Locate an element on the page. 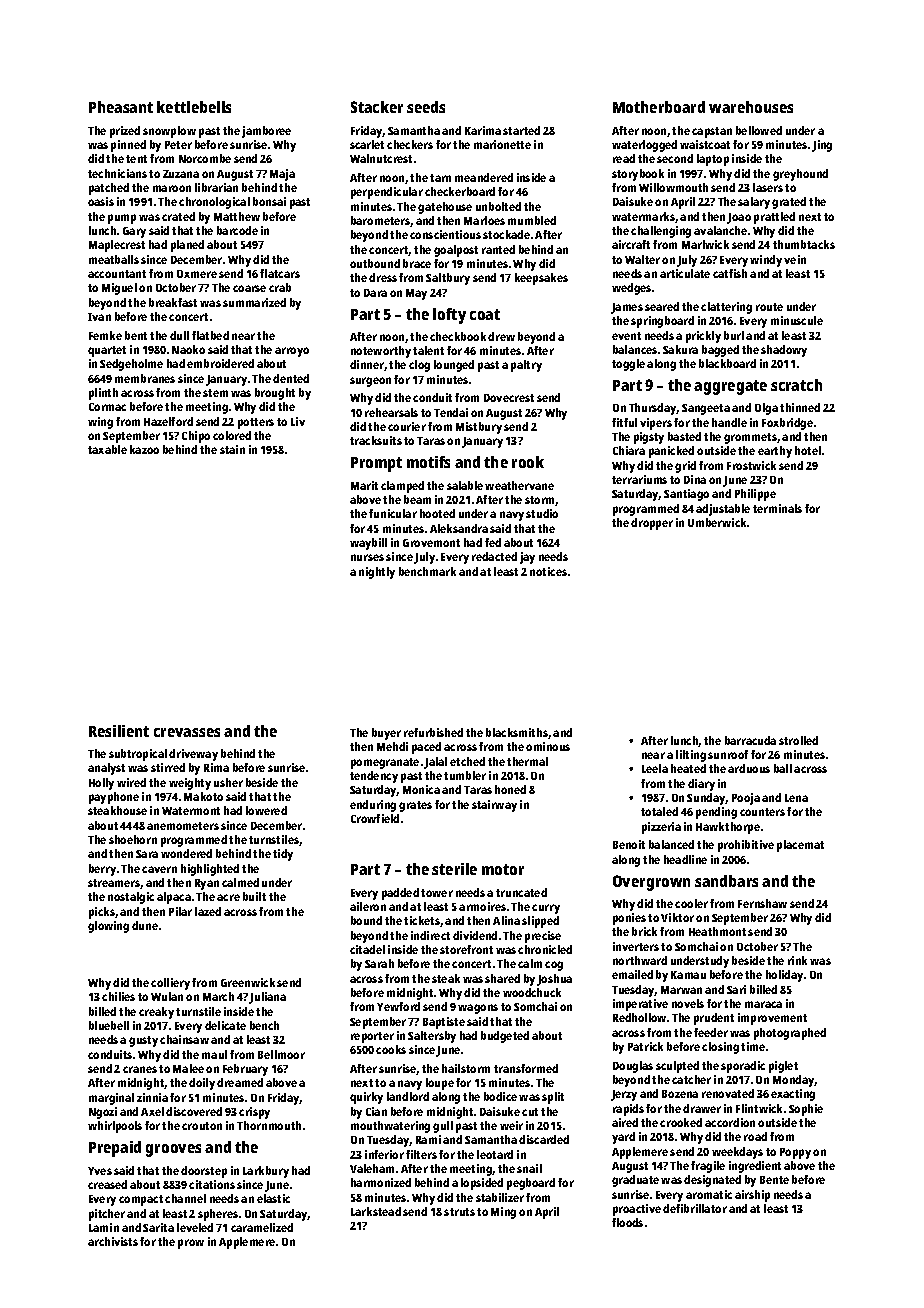 The image size is (924, 1308). balances is located at coordinates (635, 349).
